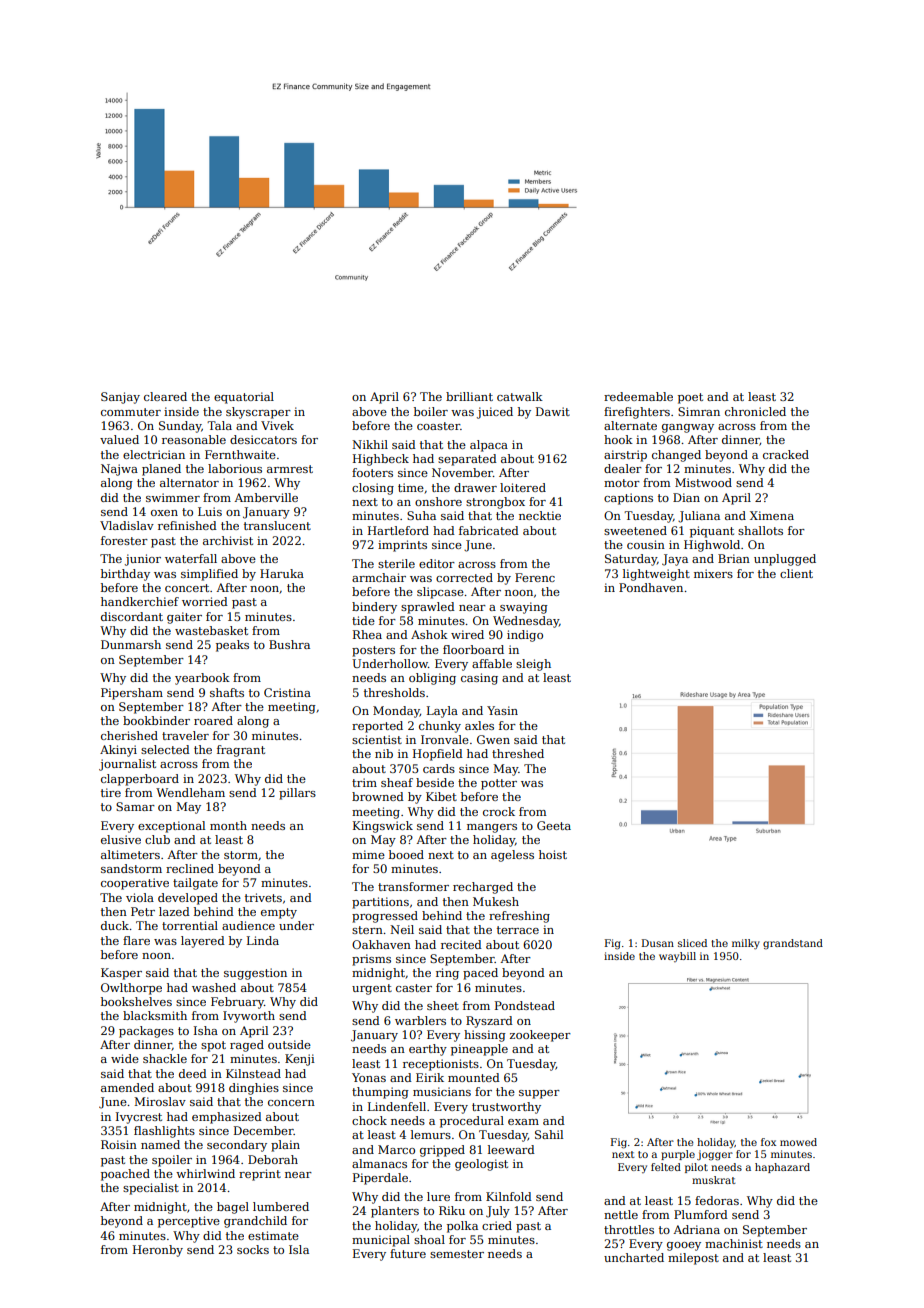 The height and width of the screenshot is (1308, 924). Describe the element at coordinates (520, 396) in the screenshot. I see `catwalk` at that location.
